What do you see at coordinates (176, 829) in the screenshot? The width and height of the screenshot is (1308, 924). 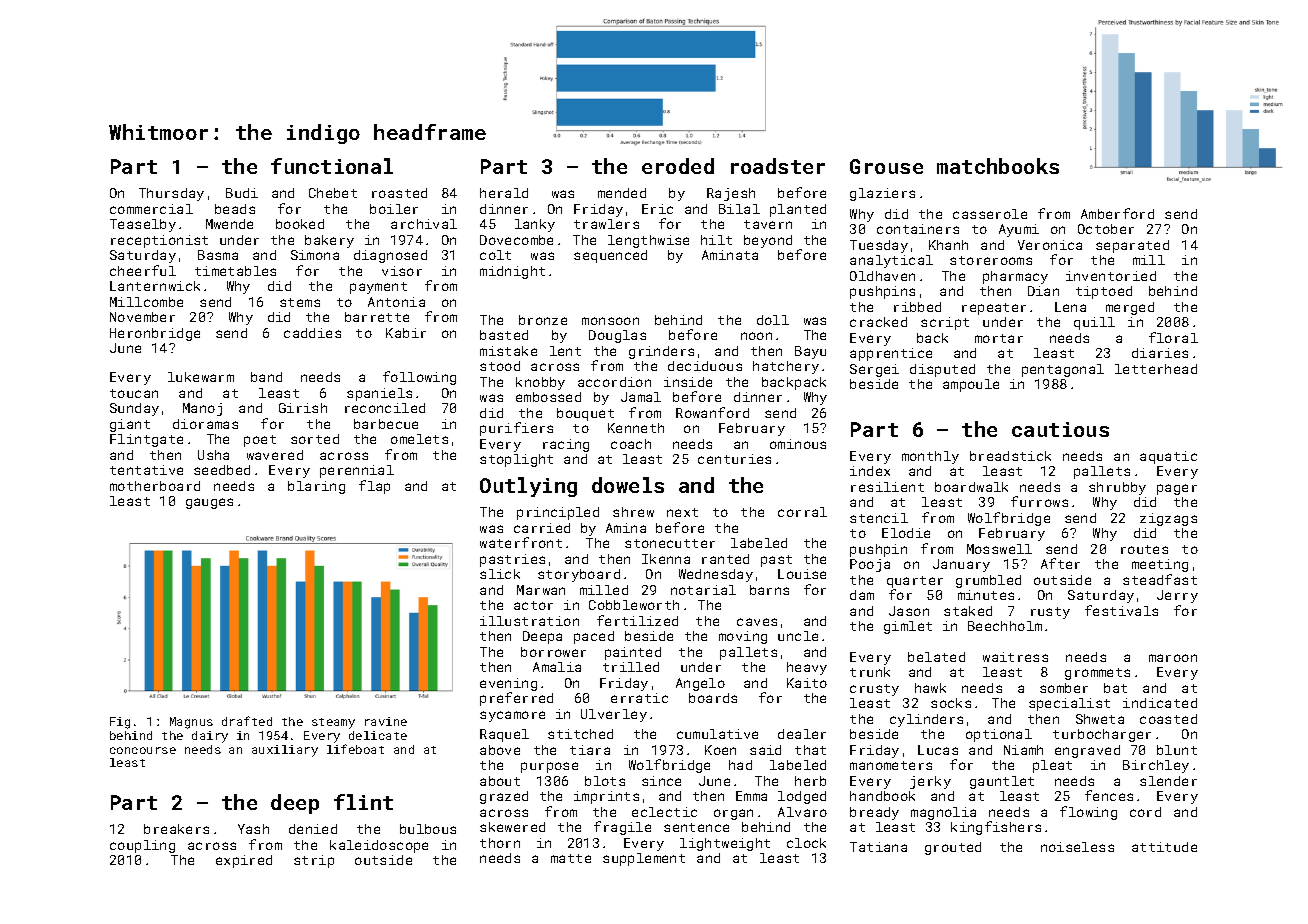 I see `breakers` at bounding box center [176, 829].
